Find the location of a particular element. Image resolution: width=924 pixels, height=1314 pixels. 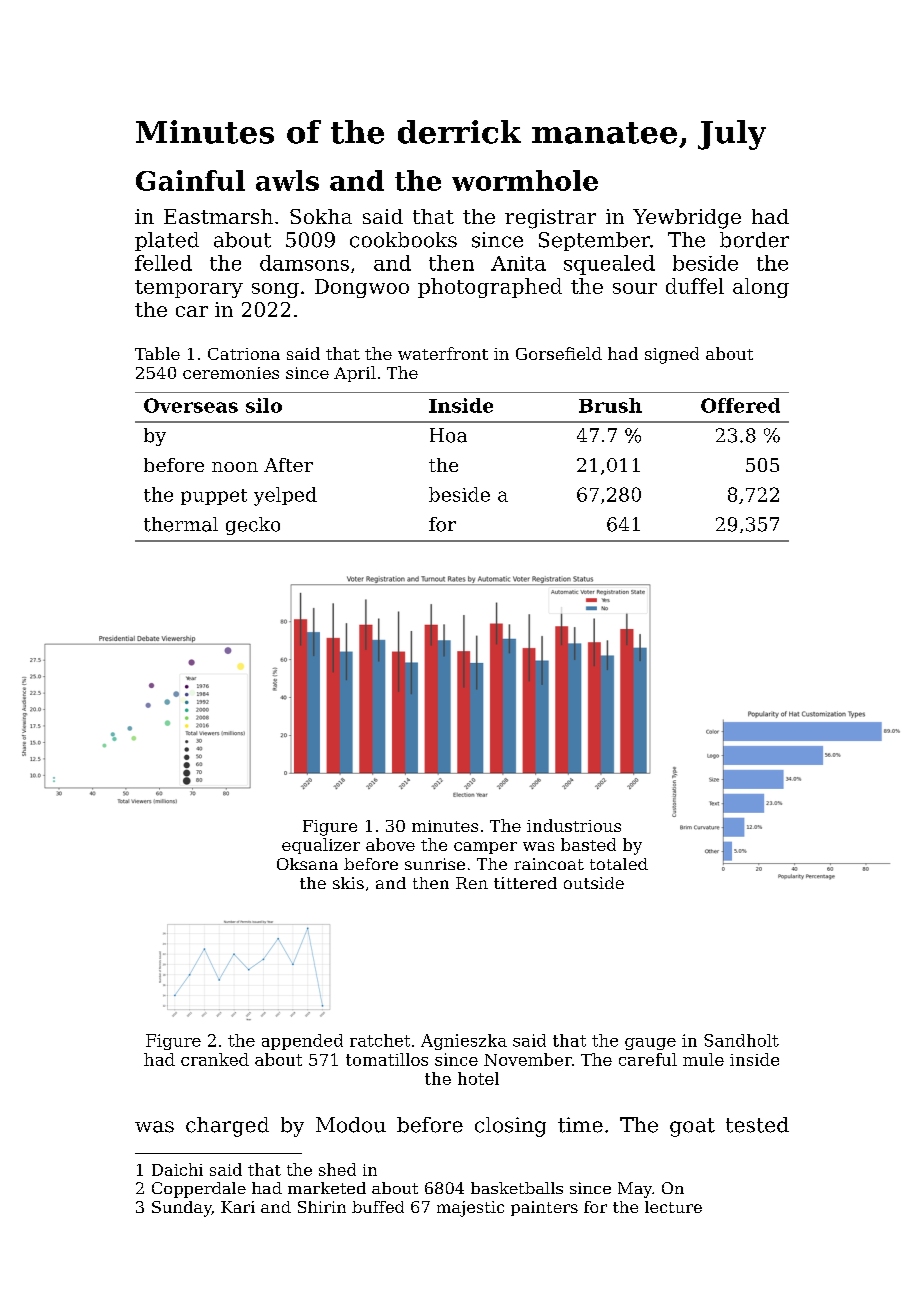

industrious is located at coordinates (574, 825).
